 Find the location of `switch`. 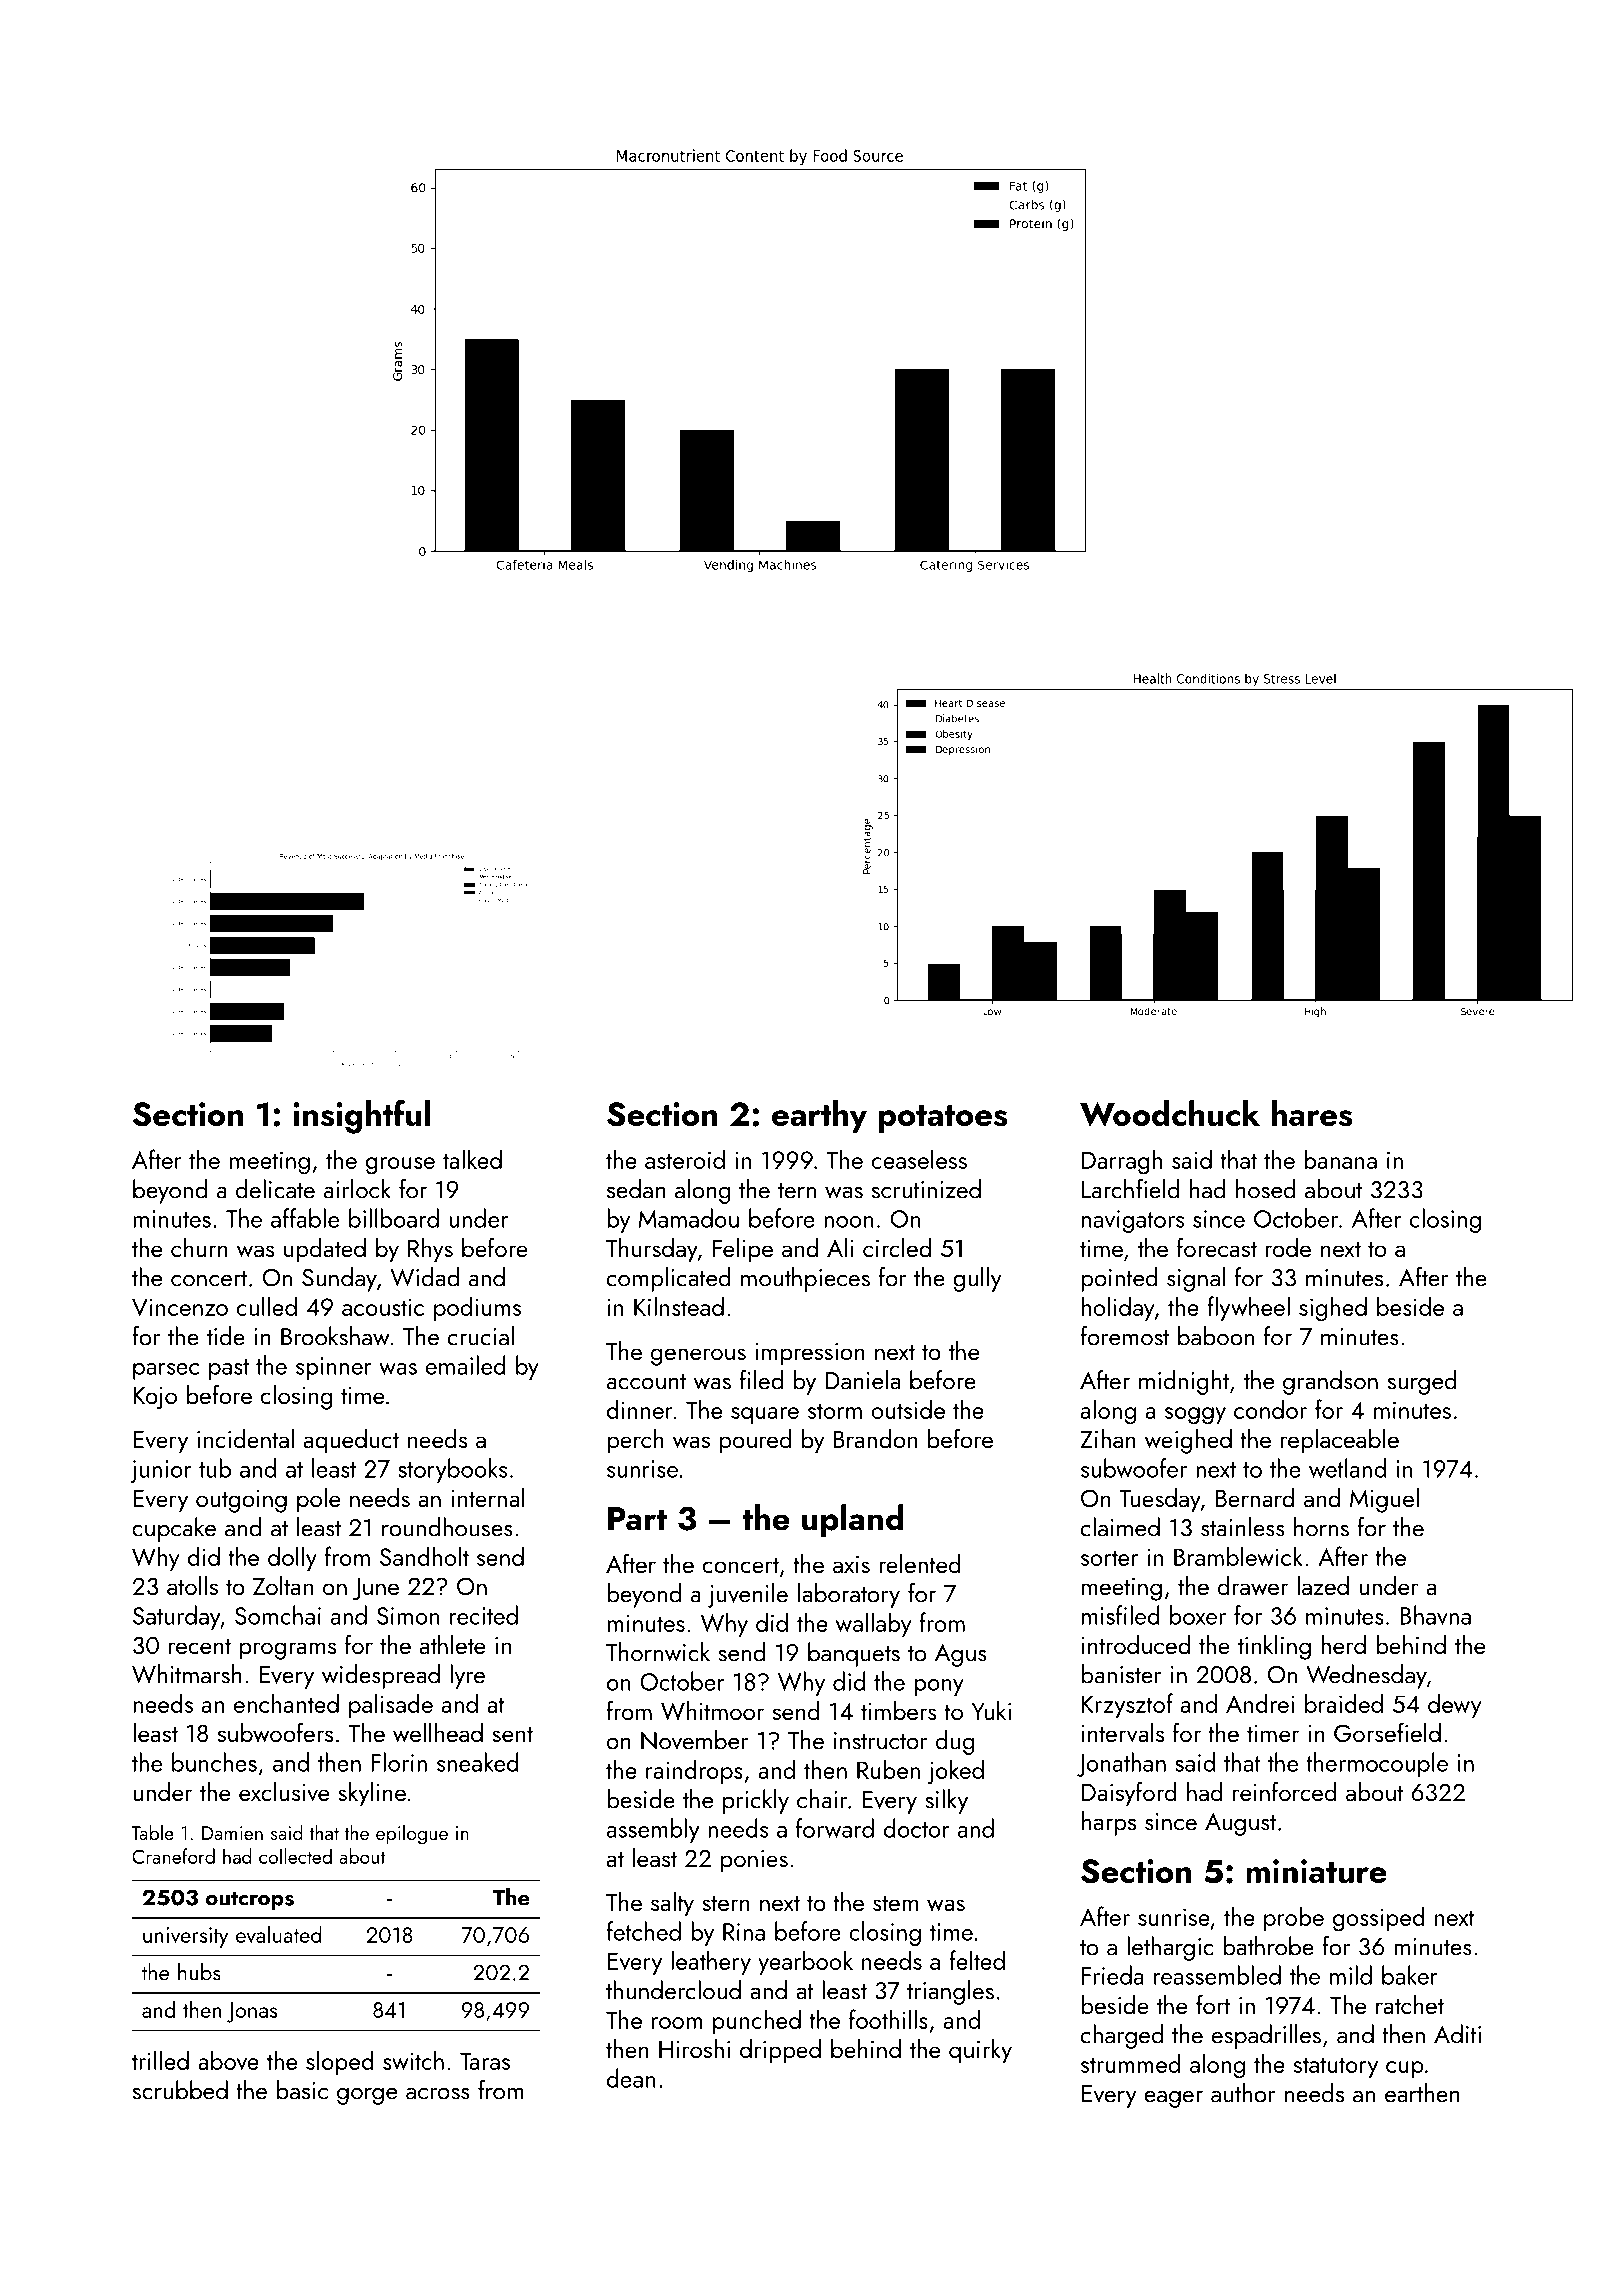

switch is located at coordinates (413, 2060).
